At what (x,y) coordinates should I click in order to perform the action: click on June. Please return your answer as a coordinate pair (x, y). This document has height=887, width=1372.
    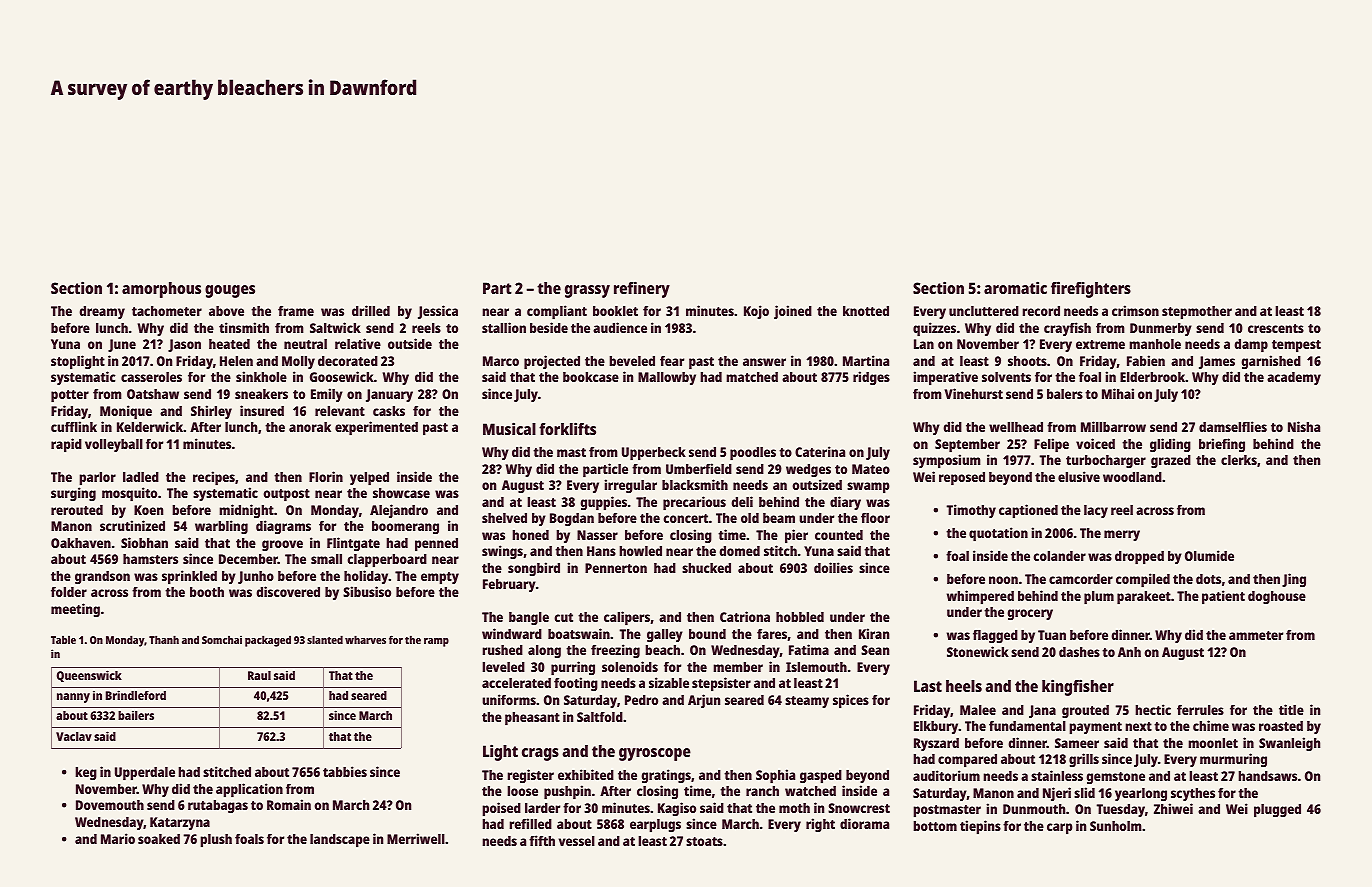
    Looking at the image, I should click on (122, 345).
